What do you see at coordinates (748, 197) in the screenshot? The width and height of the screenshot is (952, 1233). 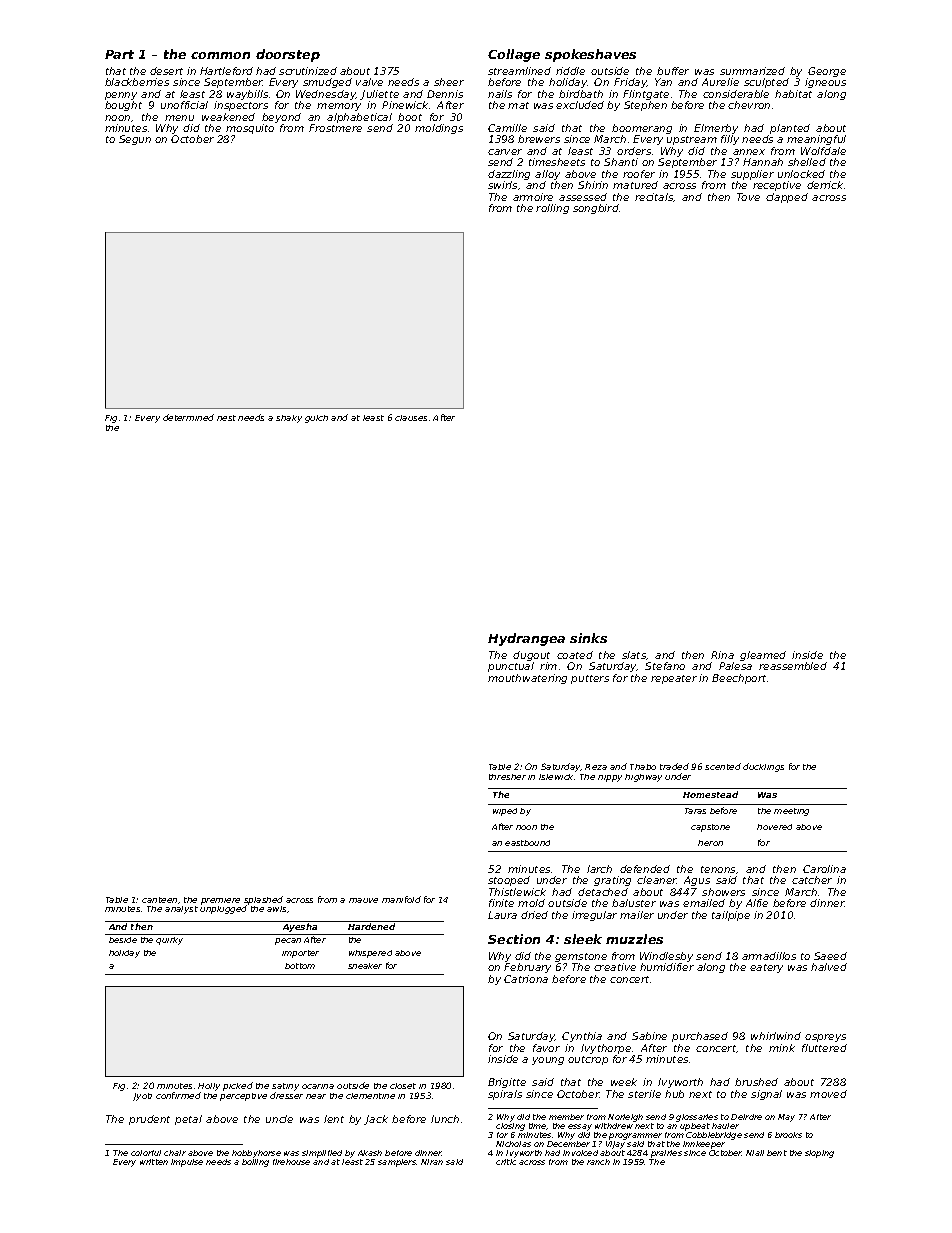 I see `Tove` at bounding box center [748, 197].
